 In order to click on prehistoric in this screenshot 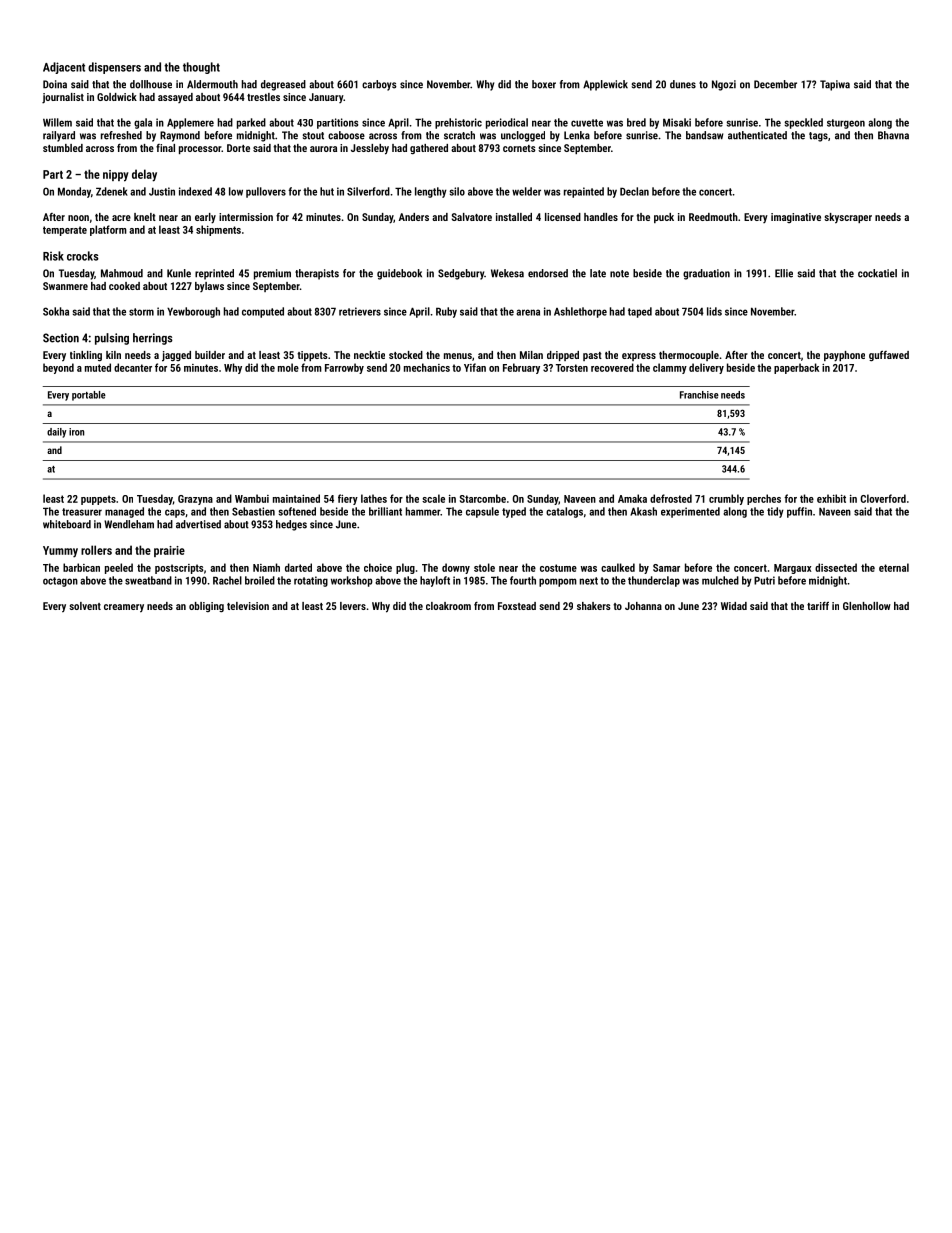, I will do `click(458, 123)`.
